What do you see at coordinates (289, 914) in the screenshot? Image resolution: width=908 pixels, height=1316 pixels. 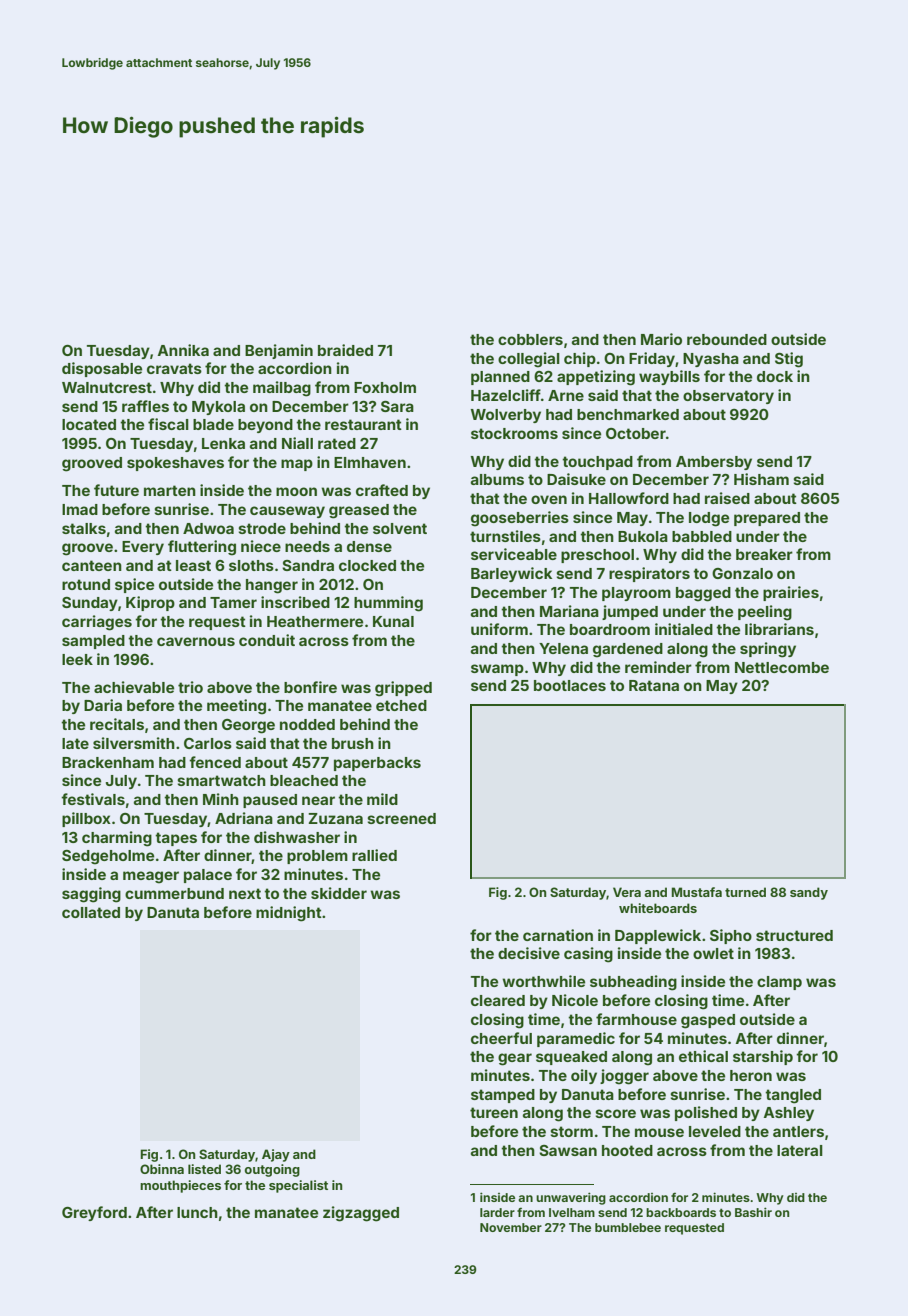 I see `midnight` at bounding box center [289, 914].
